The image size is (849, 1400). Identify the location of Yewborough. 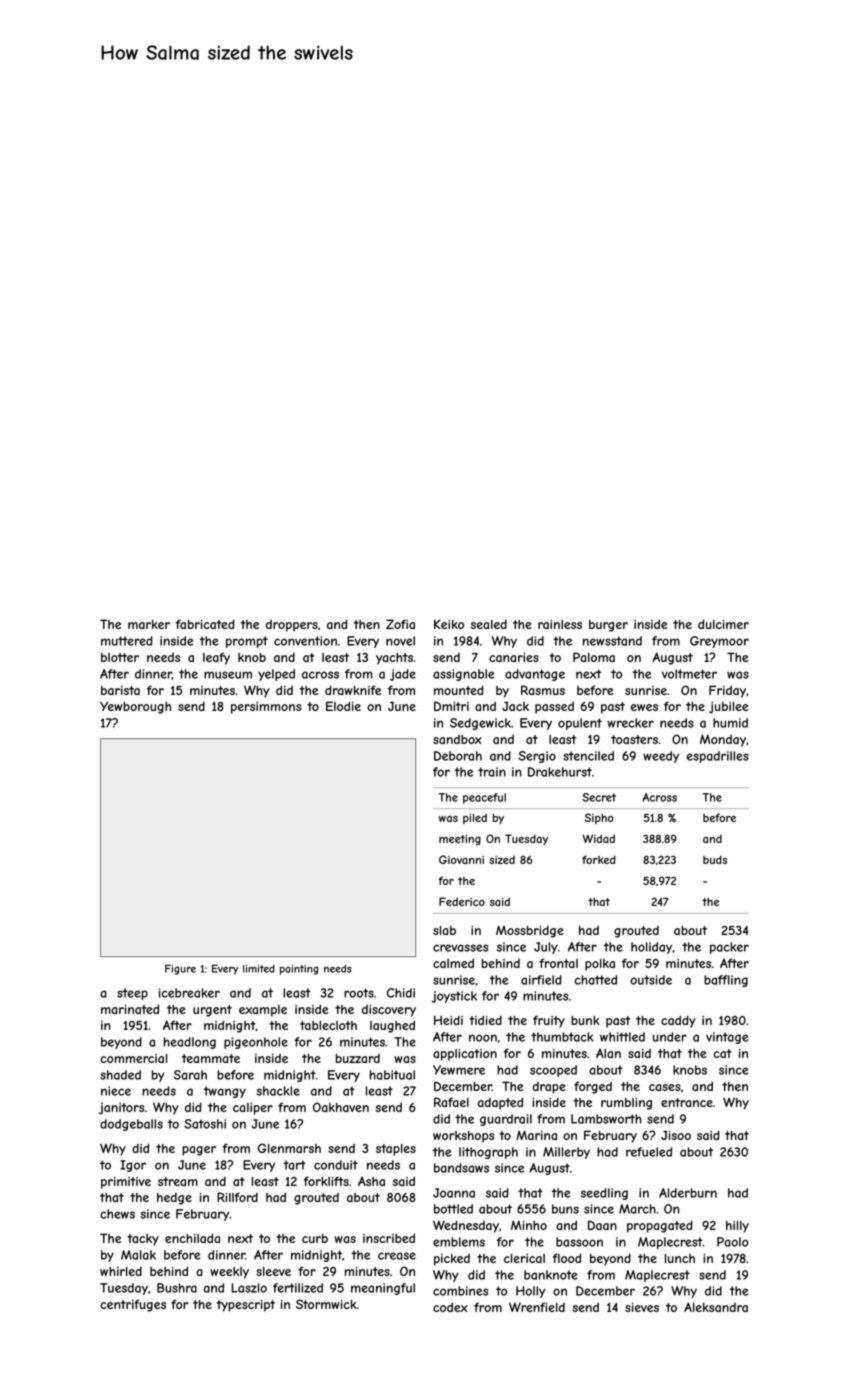
(135, 707).
